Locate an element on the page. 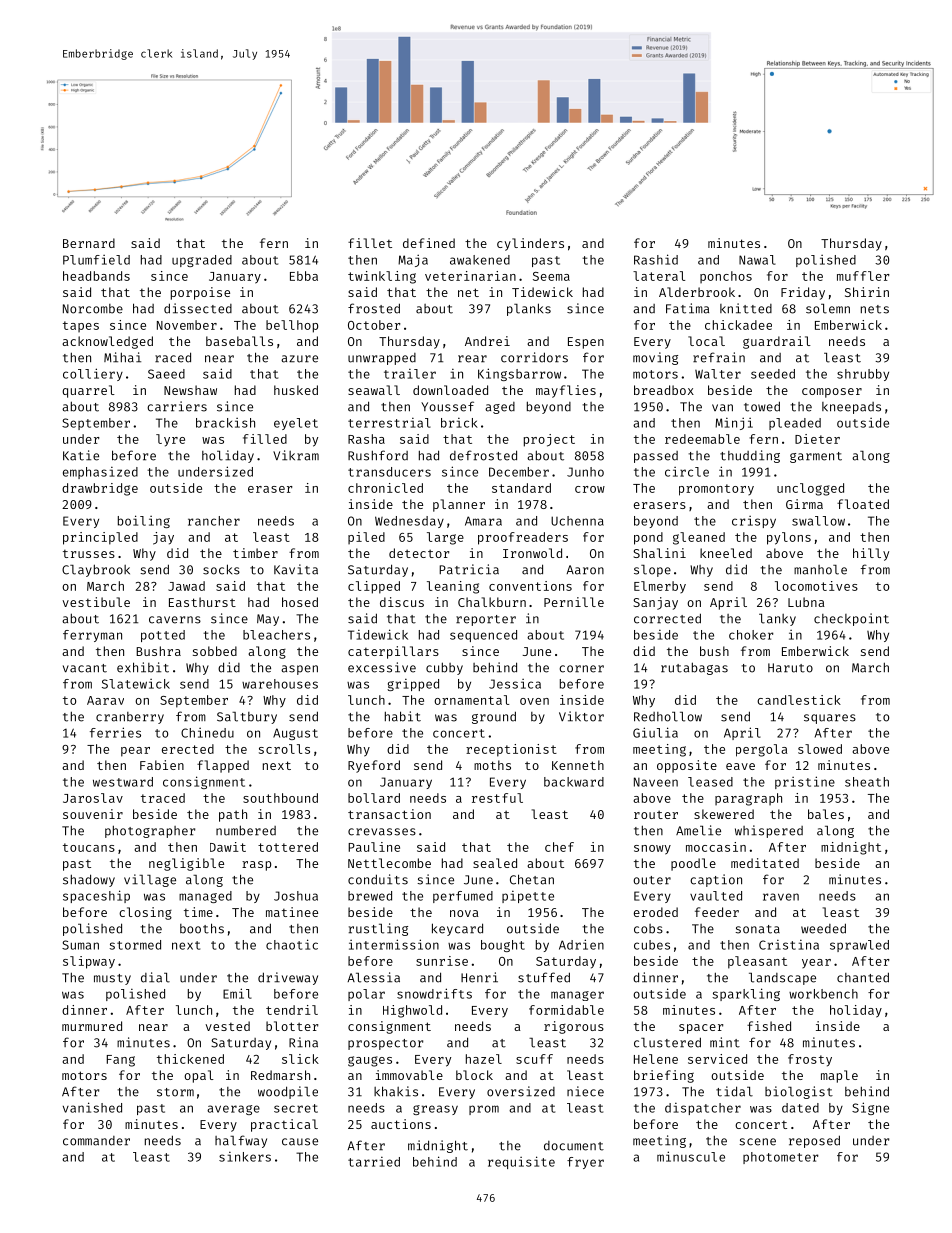 The image size is (952, 1233). Naveen is located at coordinates (656, 782).
